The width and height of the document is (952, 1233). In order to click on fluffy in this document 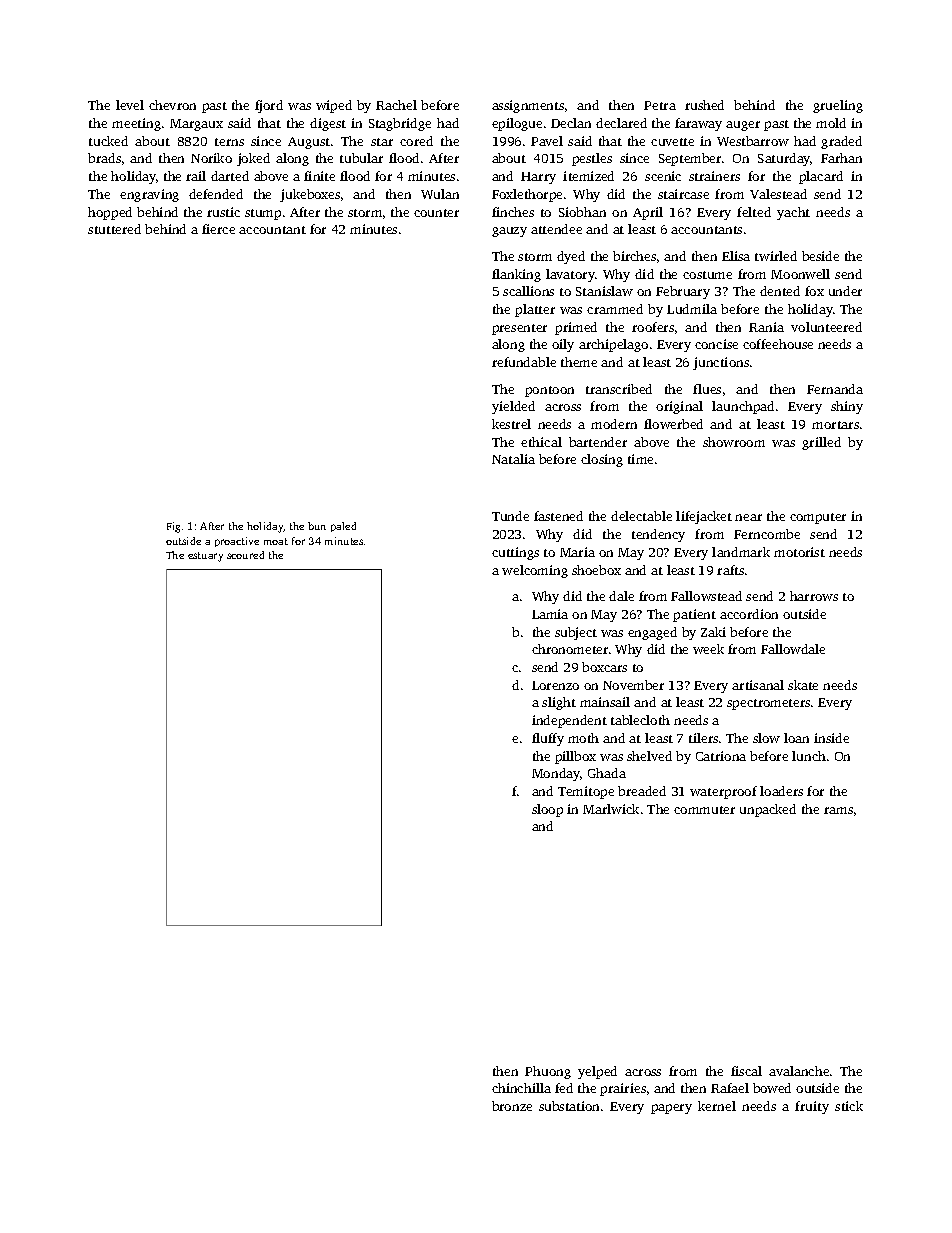, I will do `click(548, 739)`.
